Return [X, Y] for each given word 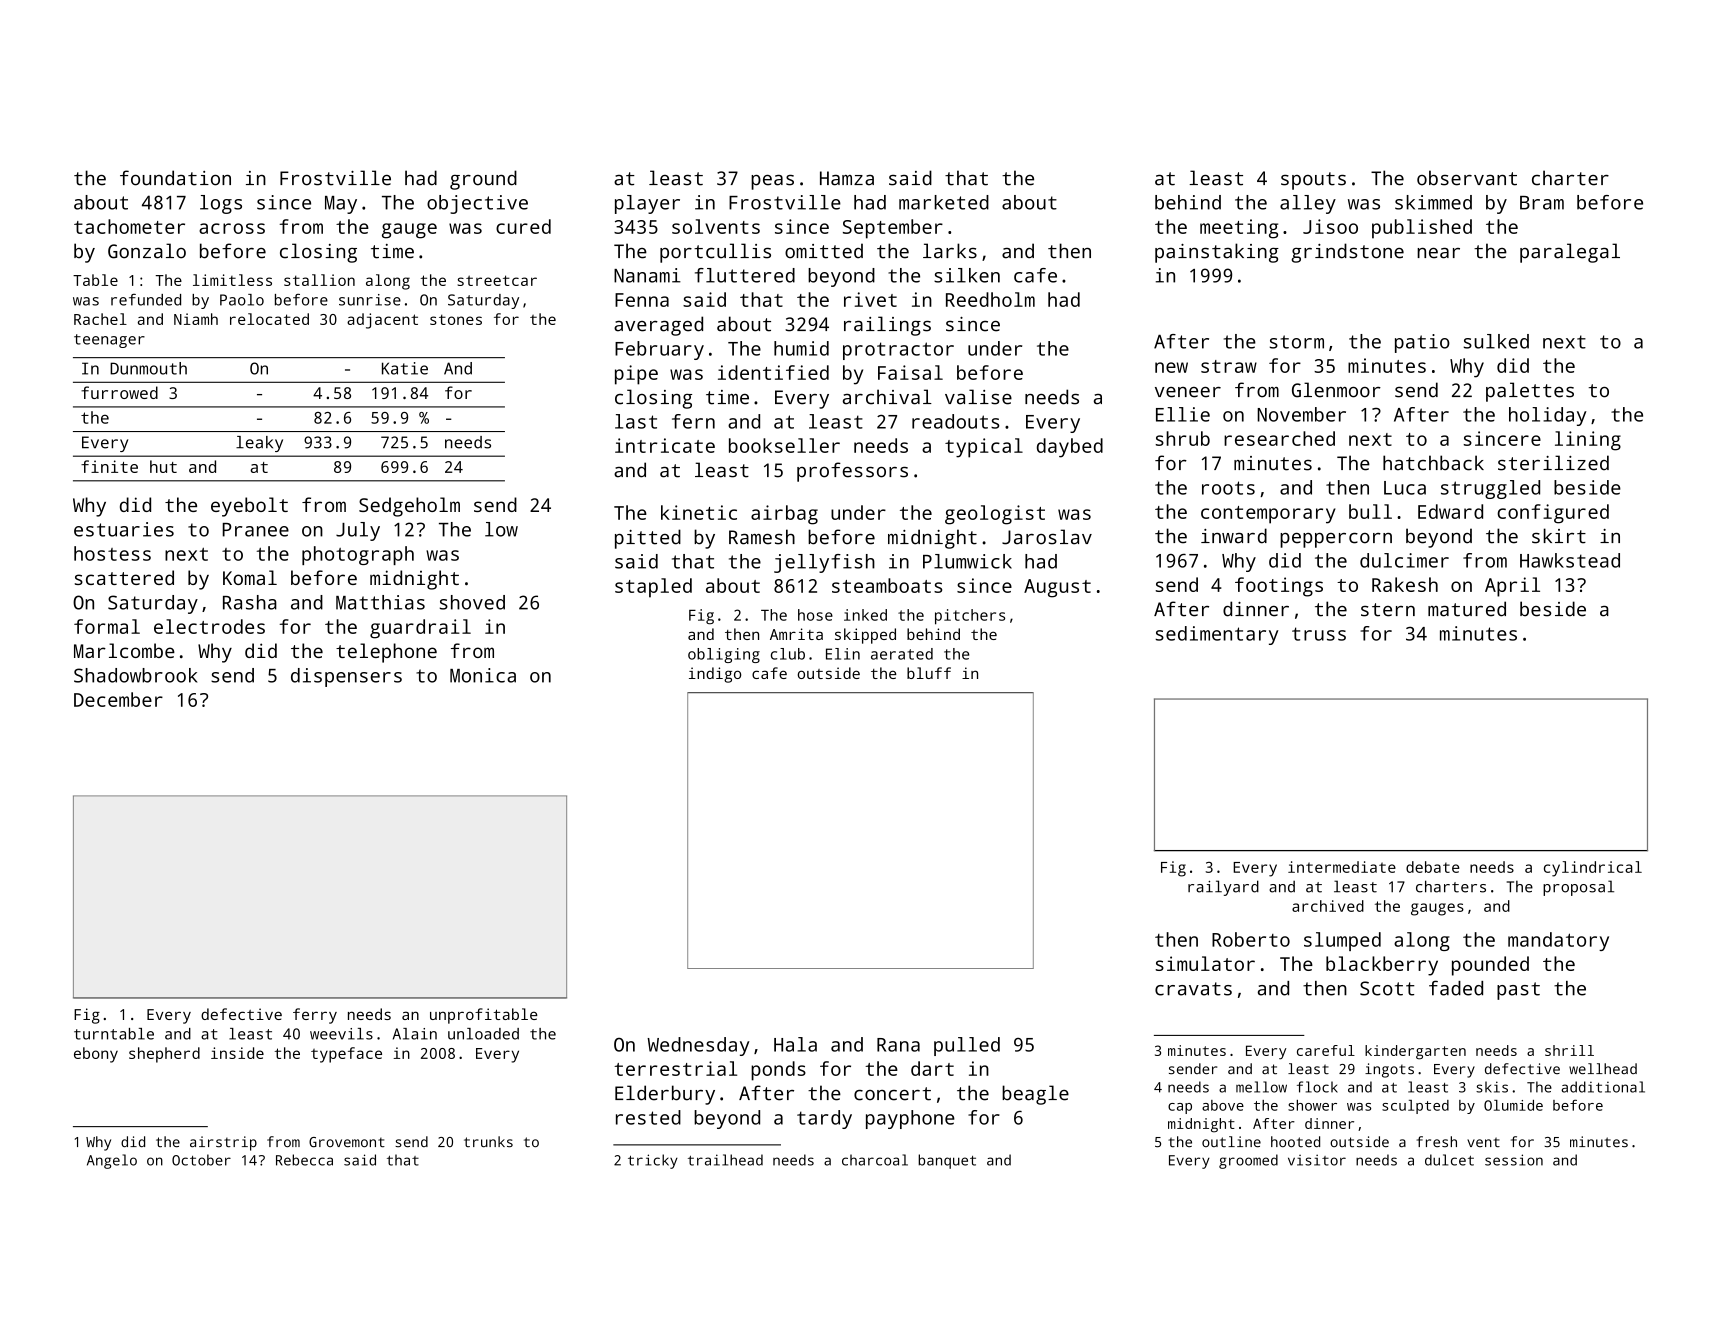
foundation [175, 178]
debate [1432, 867]
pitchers [970, 617]
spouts [1313, 181]
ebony [96, 1055]
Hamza [847, 178]
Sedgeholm [409, 507]
